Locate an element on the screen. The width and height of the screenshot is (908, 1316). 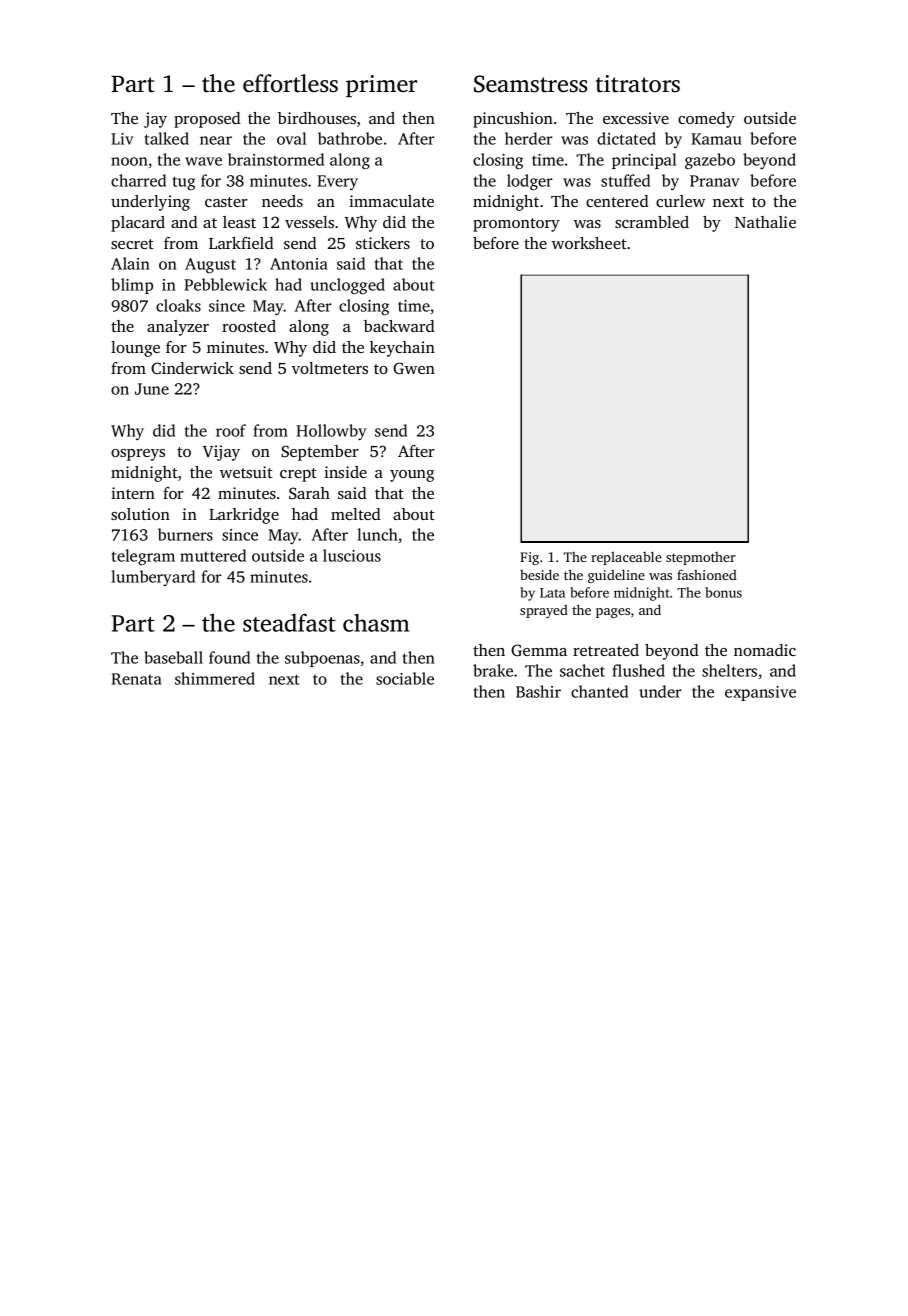
backward is located at coordinates (399, 326).
